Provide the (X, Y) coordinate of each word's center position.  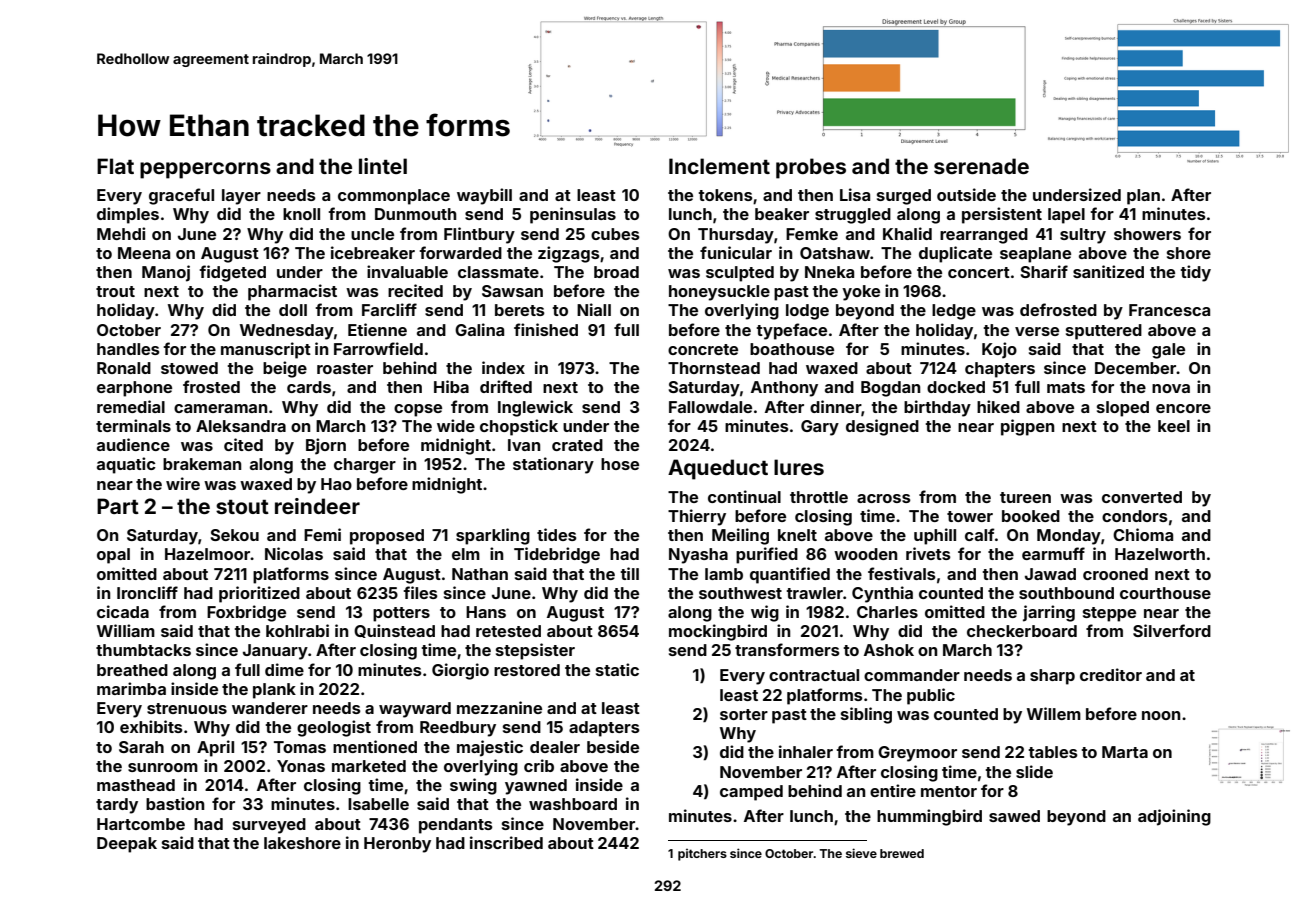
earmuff (1053, 553)
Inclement (719, 166)
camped (751, 793)
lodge (807, 312)
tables (1053, 752)
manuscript (266, 350)
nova (1171, 388)
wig (765, 613)
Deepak (127, 845)
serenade (981, 166)
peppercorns (205, 170)
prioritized (259, 594)
